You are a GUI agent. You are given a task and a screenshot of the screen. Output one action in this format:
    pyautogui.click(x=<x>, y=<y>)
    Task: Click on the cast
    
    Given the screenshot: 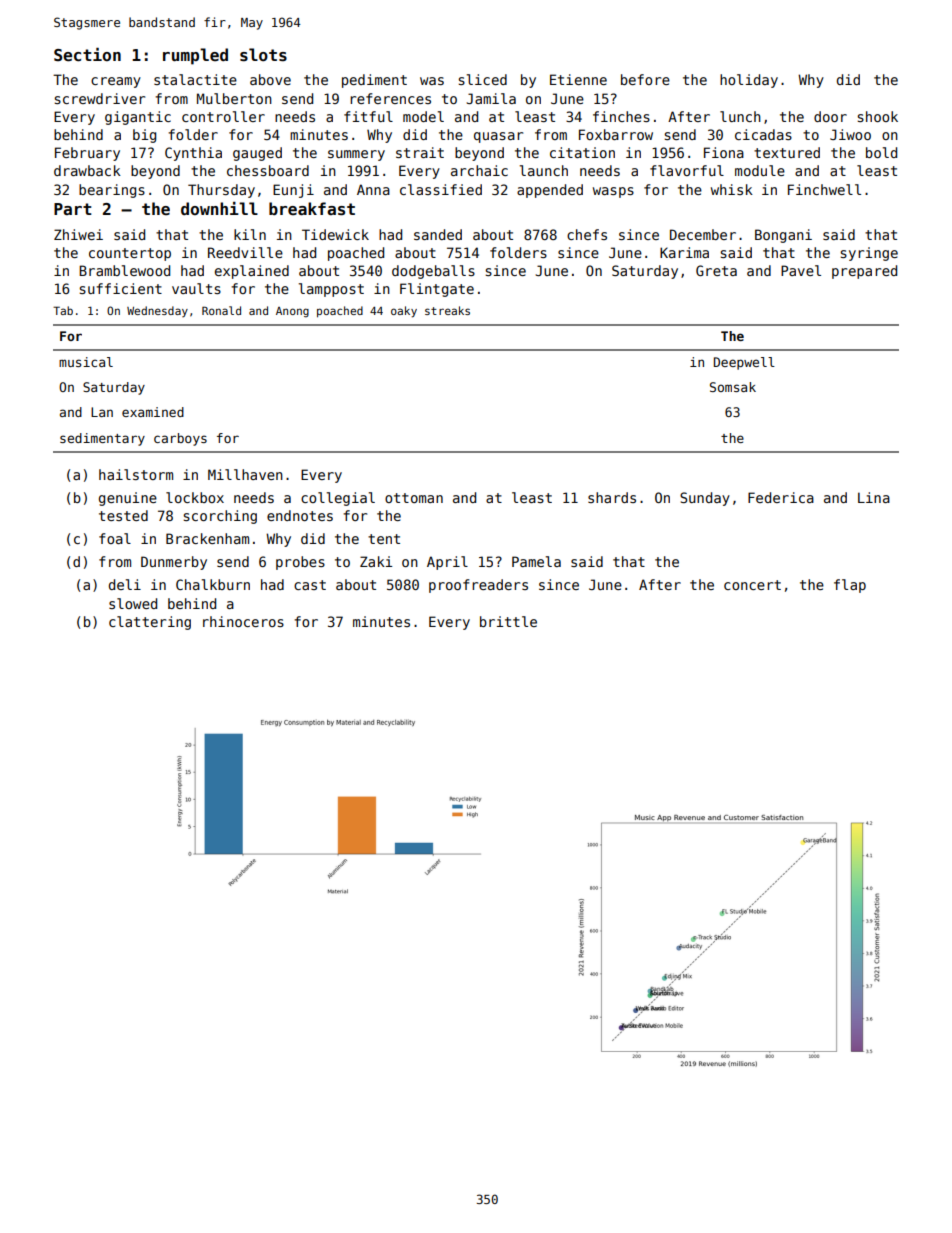 What is the action you would take?
    pyautogui.click(x=310, y=585)
